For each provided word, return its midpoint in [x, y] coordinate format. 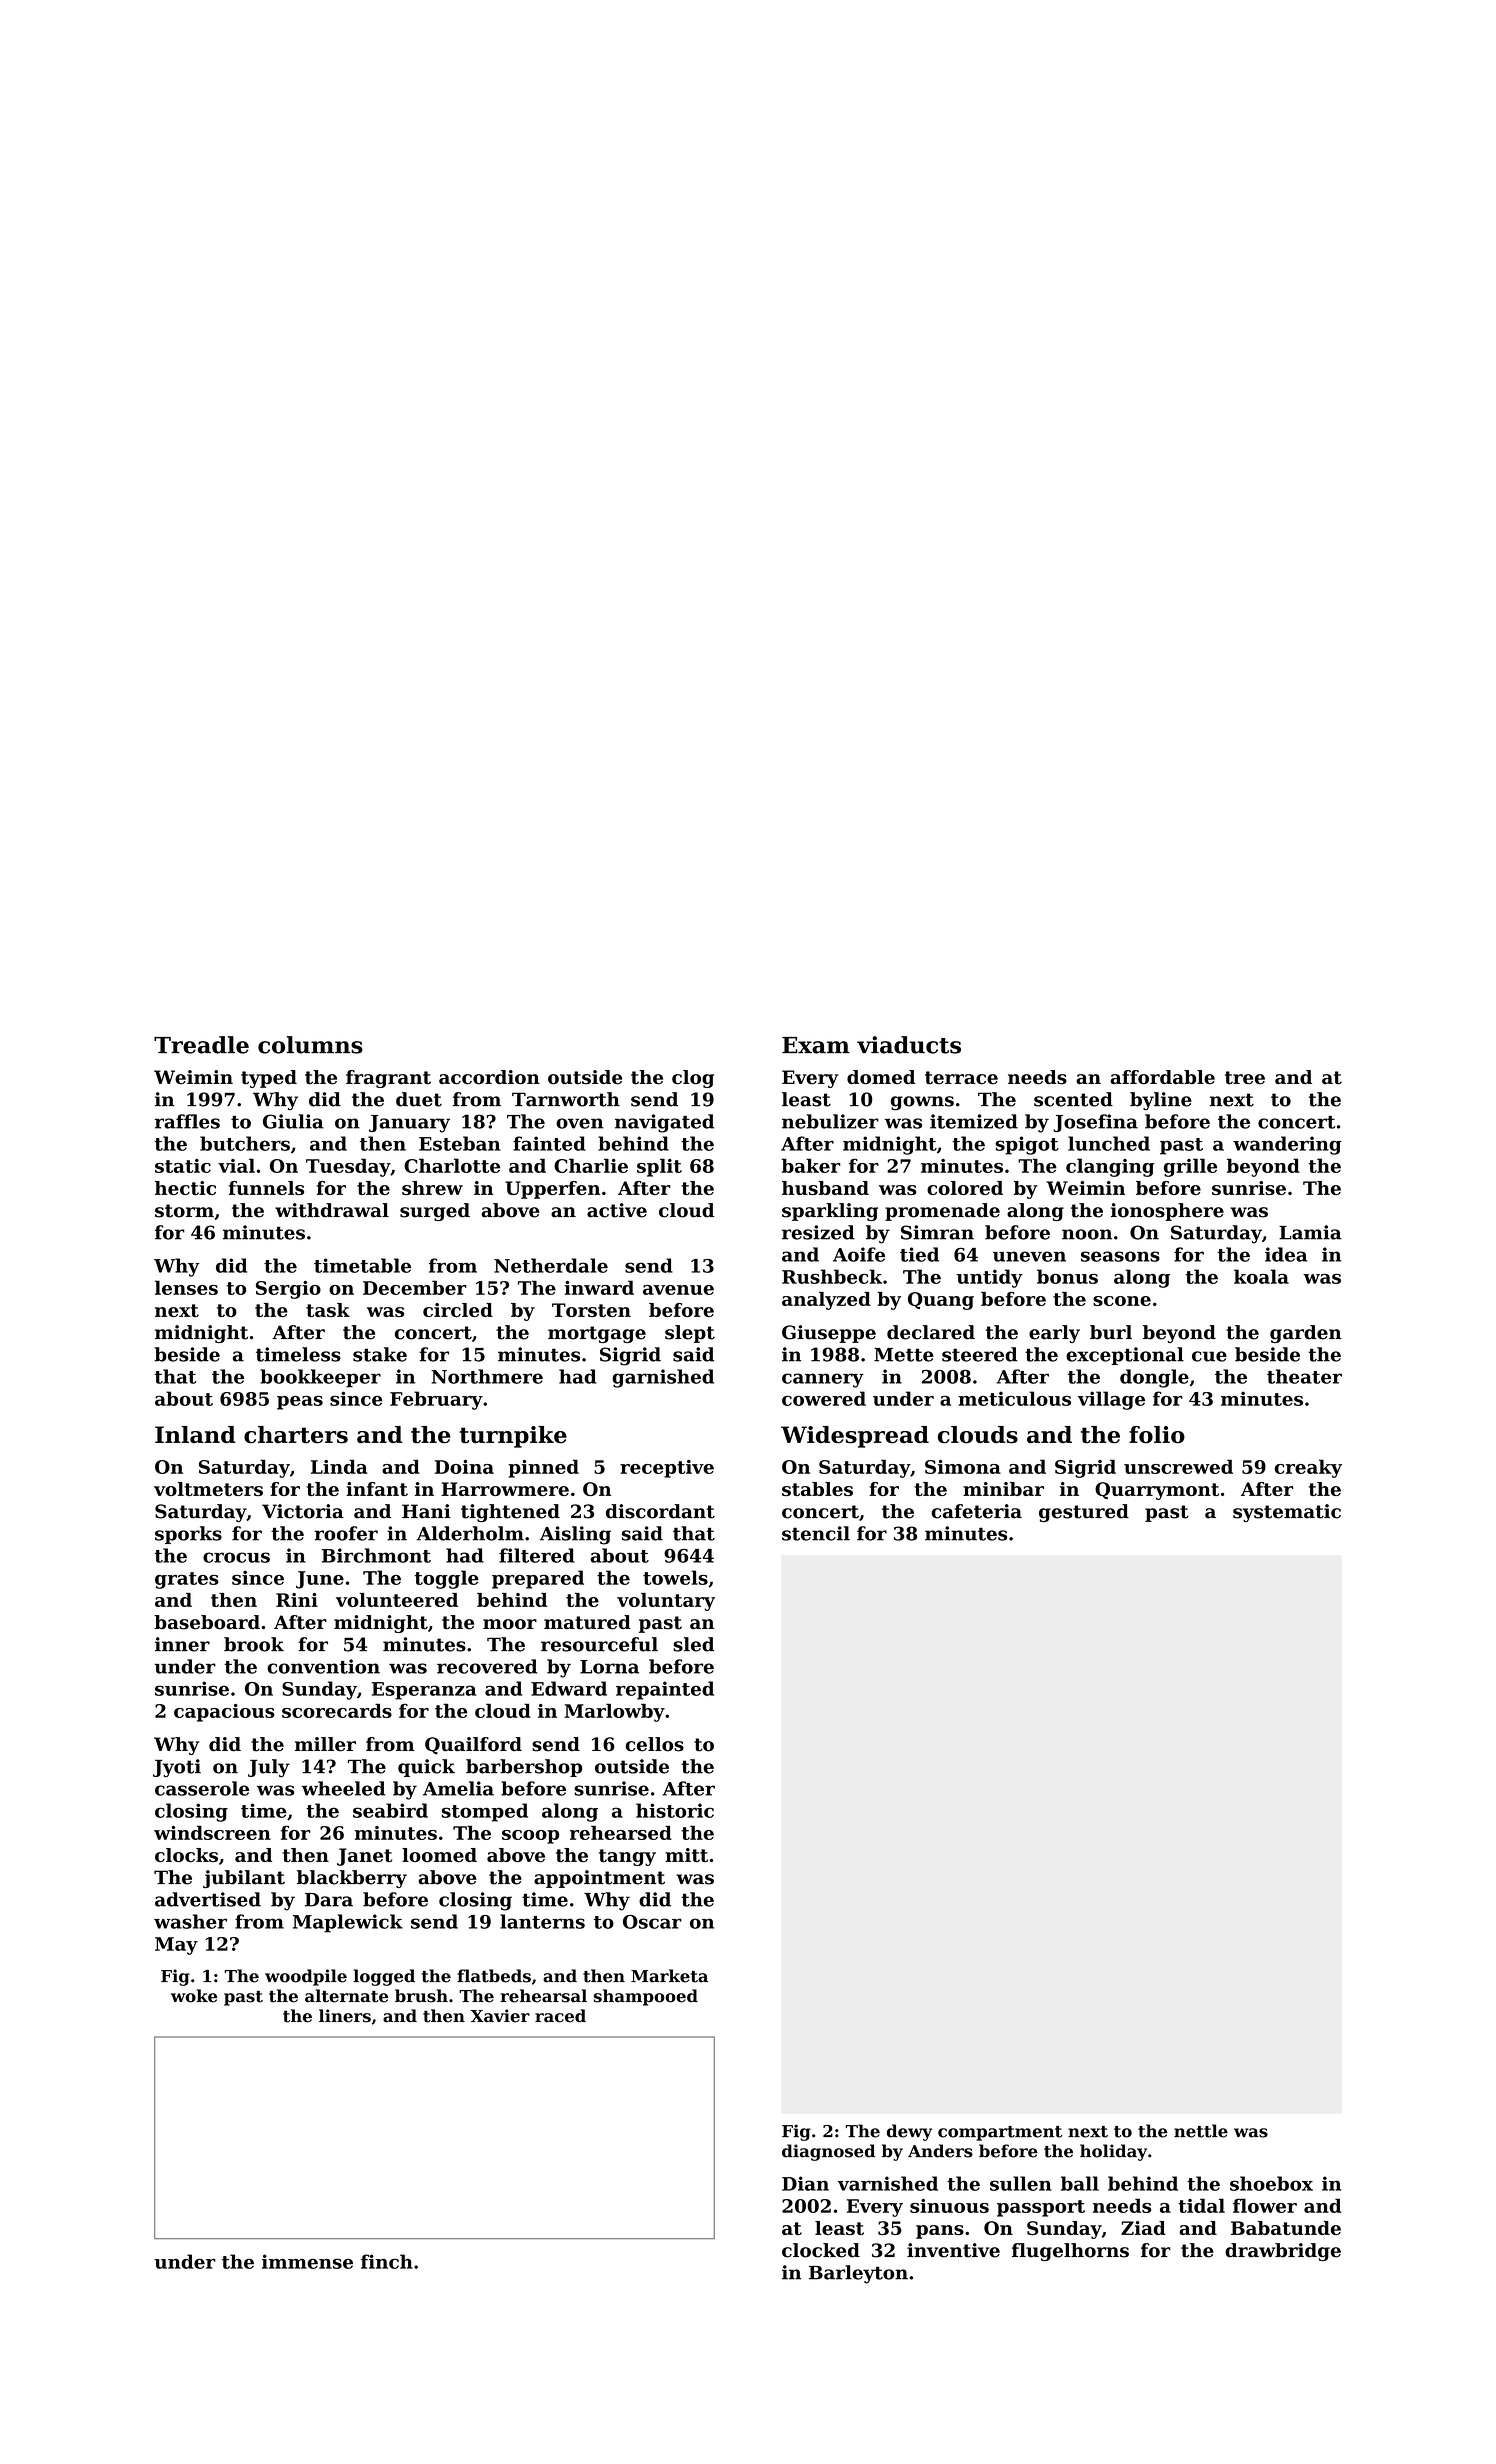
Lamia [1310, 1232]
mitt [686, 1855]
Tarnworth [566, 1099]
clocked [821, 2250]
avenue [678, 1290]
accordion [489, 1077]
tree [1245, 1078]
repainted [665, 1690]
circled [458, 1310]
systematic [1287, 1513]
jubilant [244, 1879]
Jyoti [177, 1768]
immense [307, 2261]
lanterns [542, 1921]
